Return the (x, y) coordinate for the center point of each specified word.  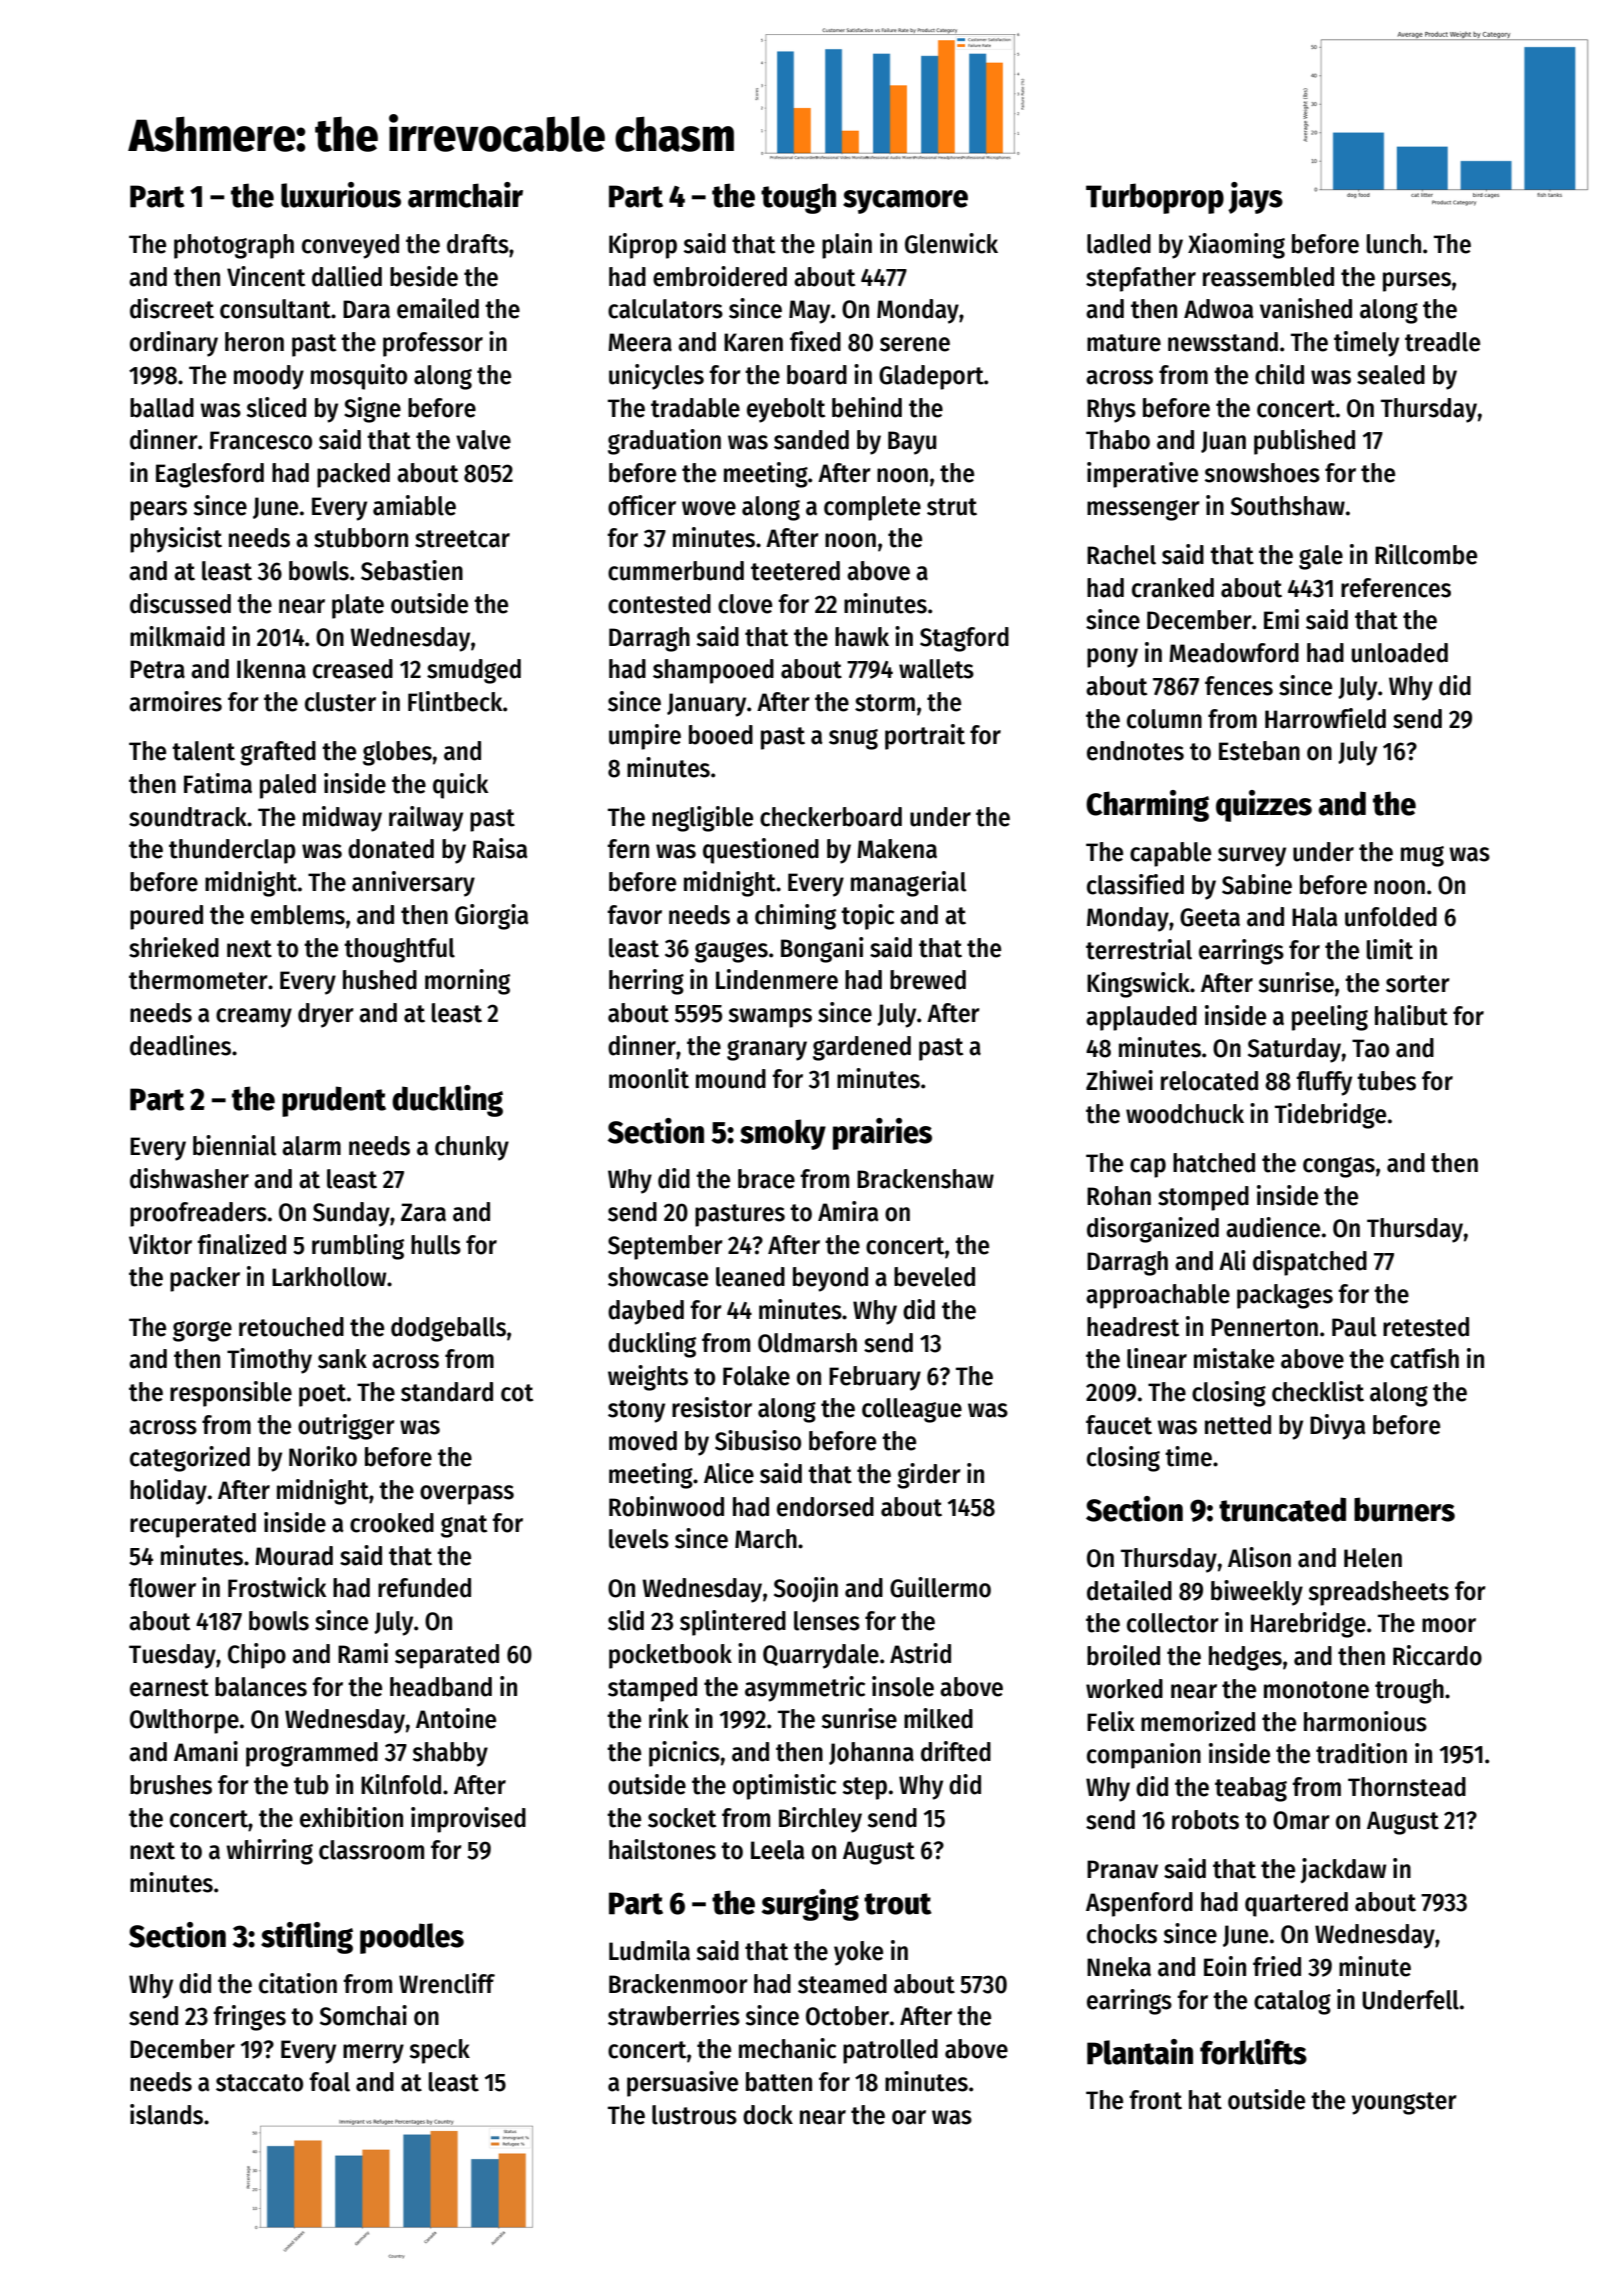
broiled (1123, 1655)
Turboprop (1155, 198)
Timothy (269, 1361)
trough (1409, 1691)
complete (872, 508)
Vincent (266, 276)
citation (298, 1983)
